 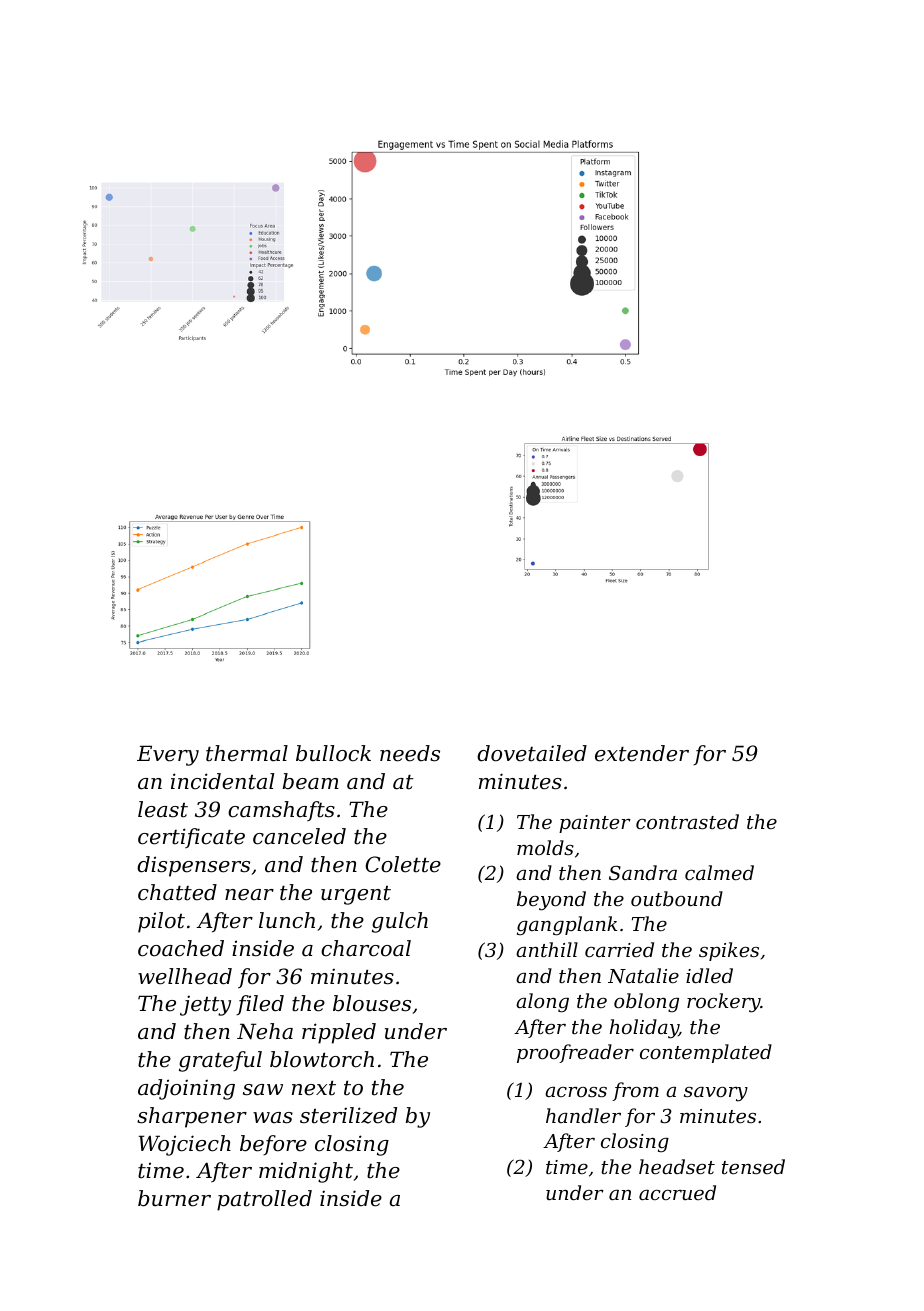 What do you see at coordinates (677, 1166) in the screenshot?
I see `headset` at bounding box center [677, 1166].
